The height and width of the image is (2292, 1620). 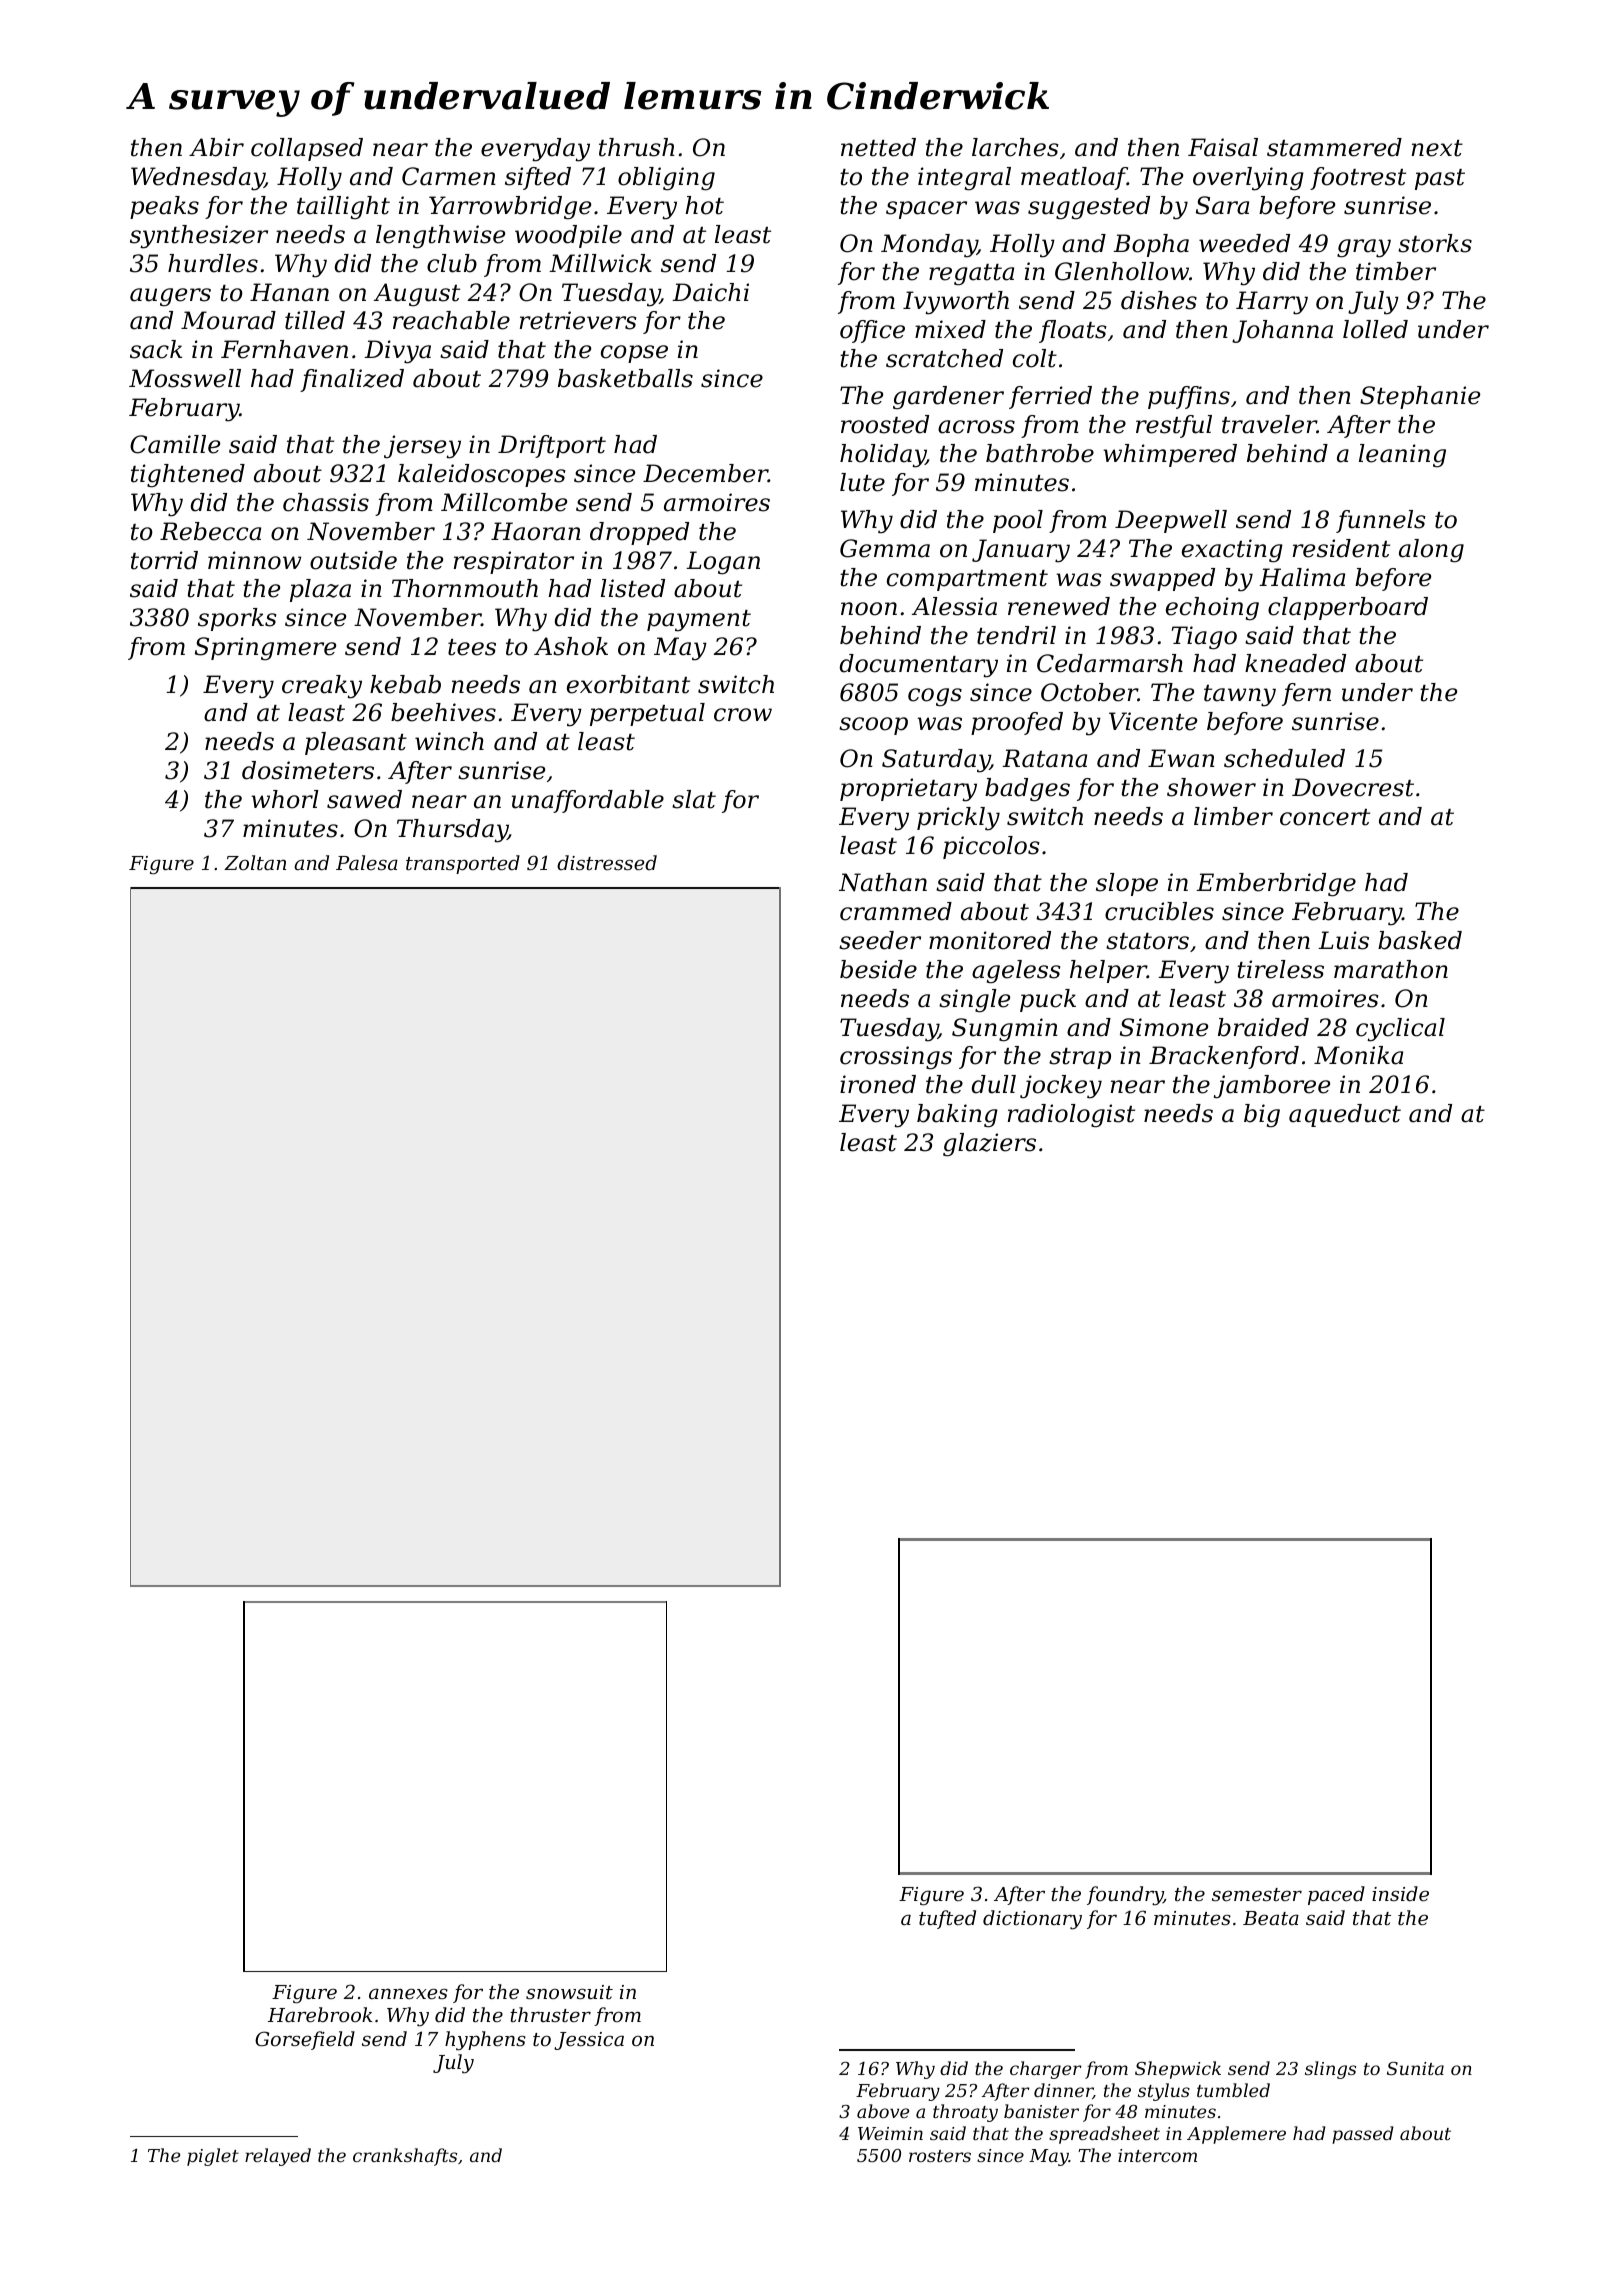 I want to click on kebab, so click(x=405, y=684).
